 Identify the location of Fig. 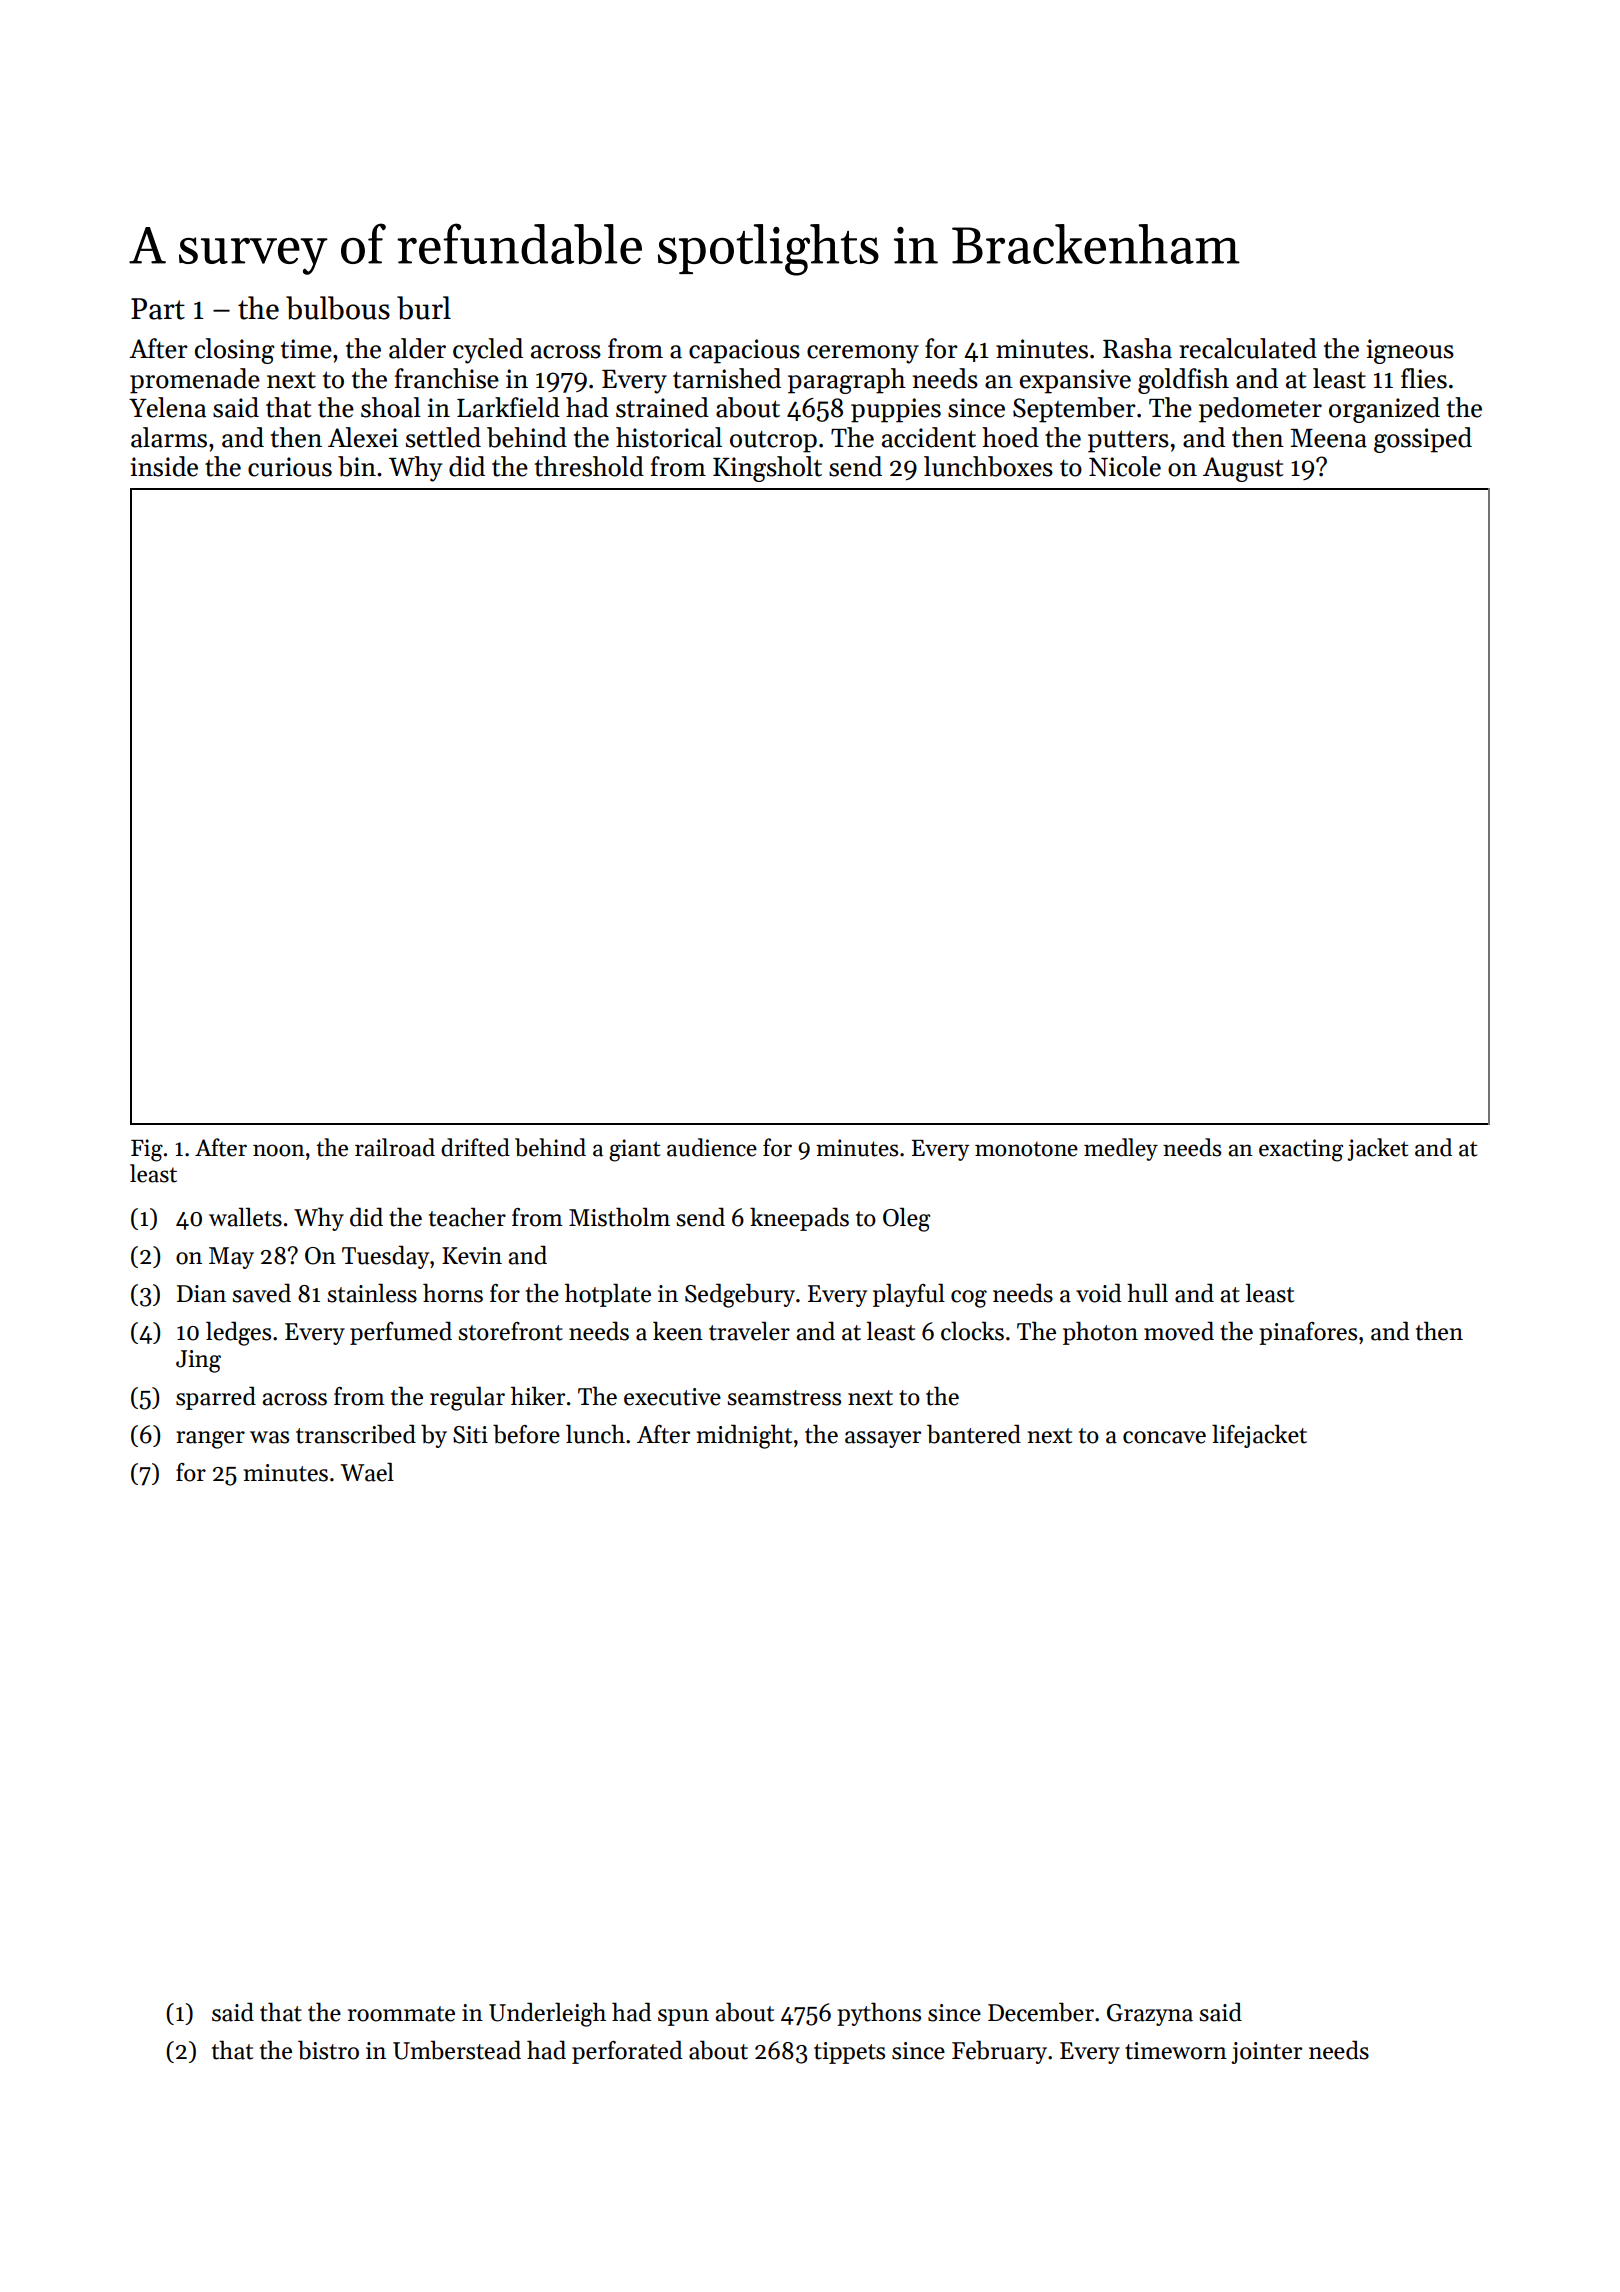
(147, 1150).
